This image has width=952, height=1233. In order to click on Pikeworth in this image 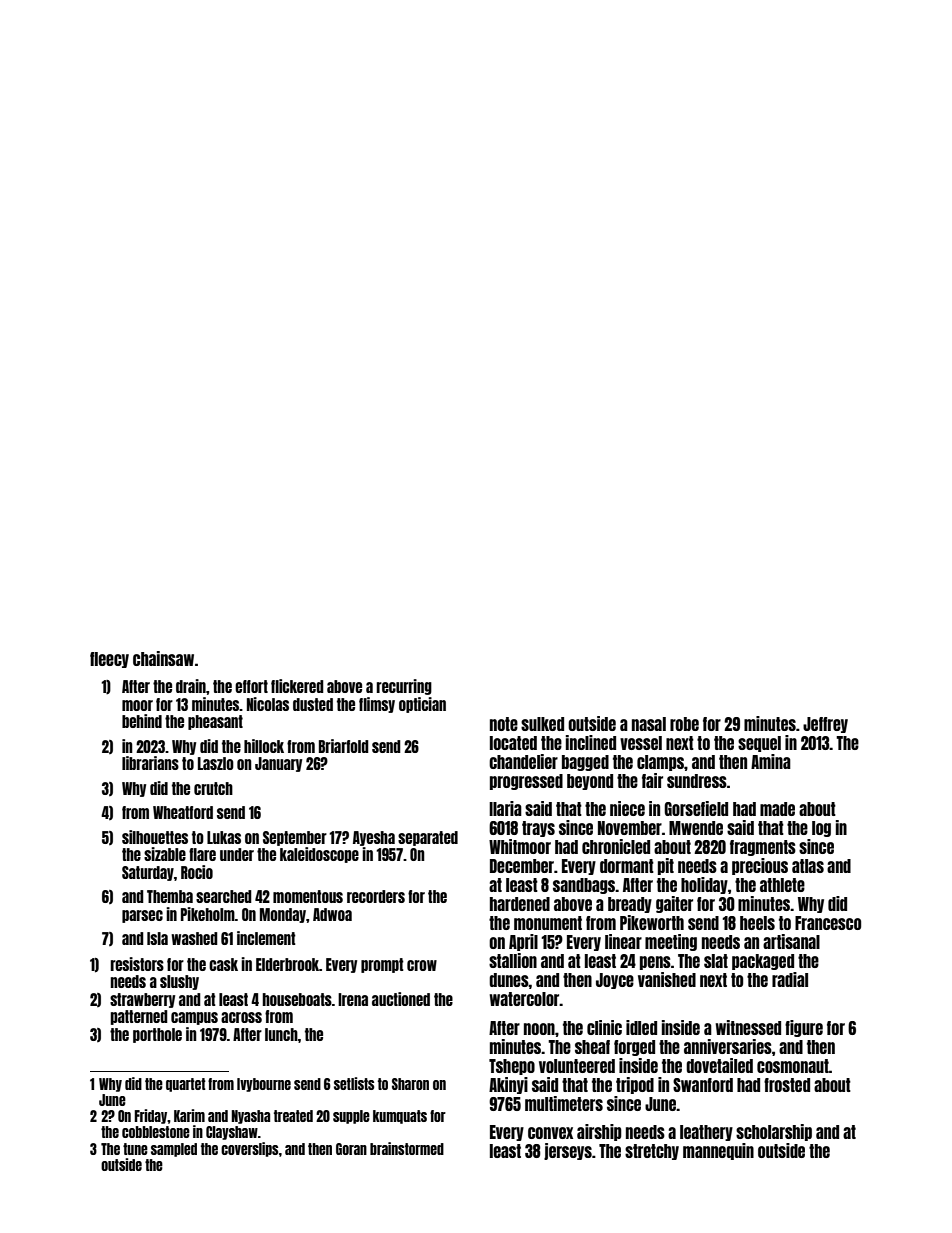, I will do `click(652, 922)`.
